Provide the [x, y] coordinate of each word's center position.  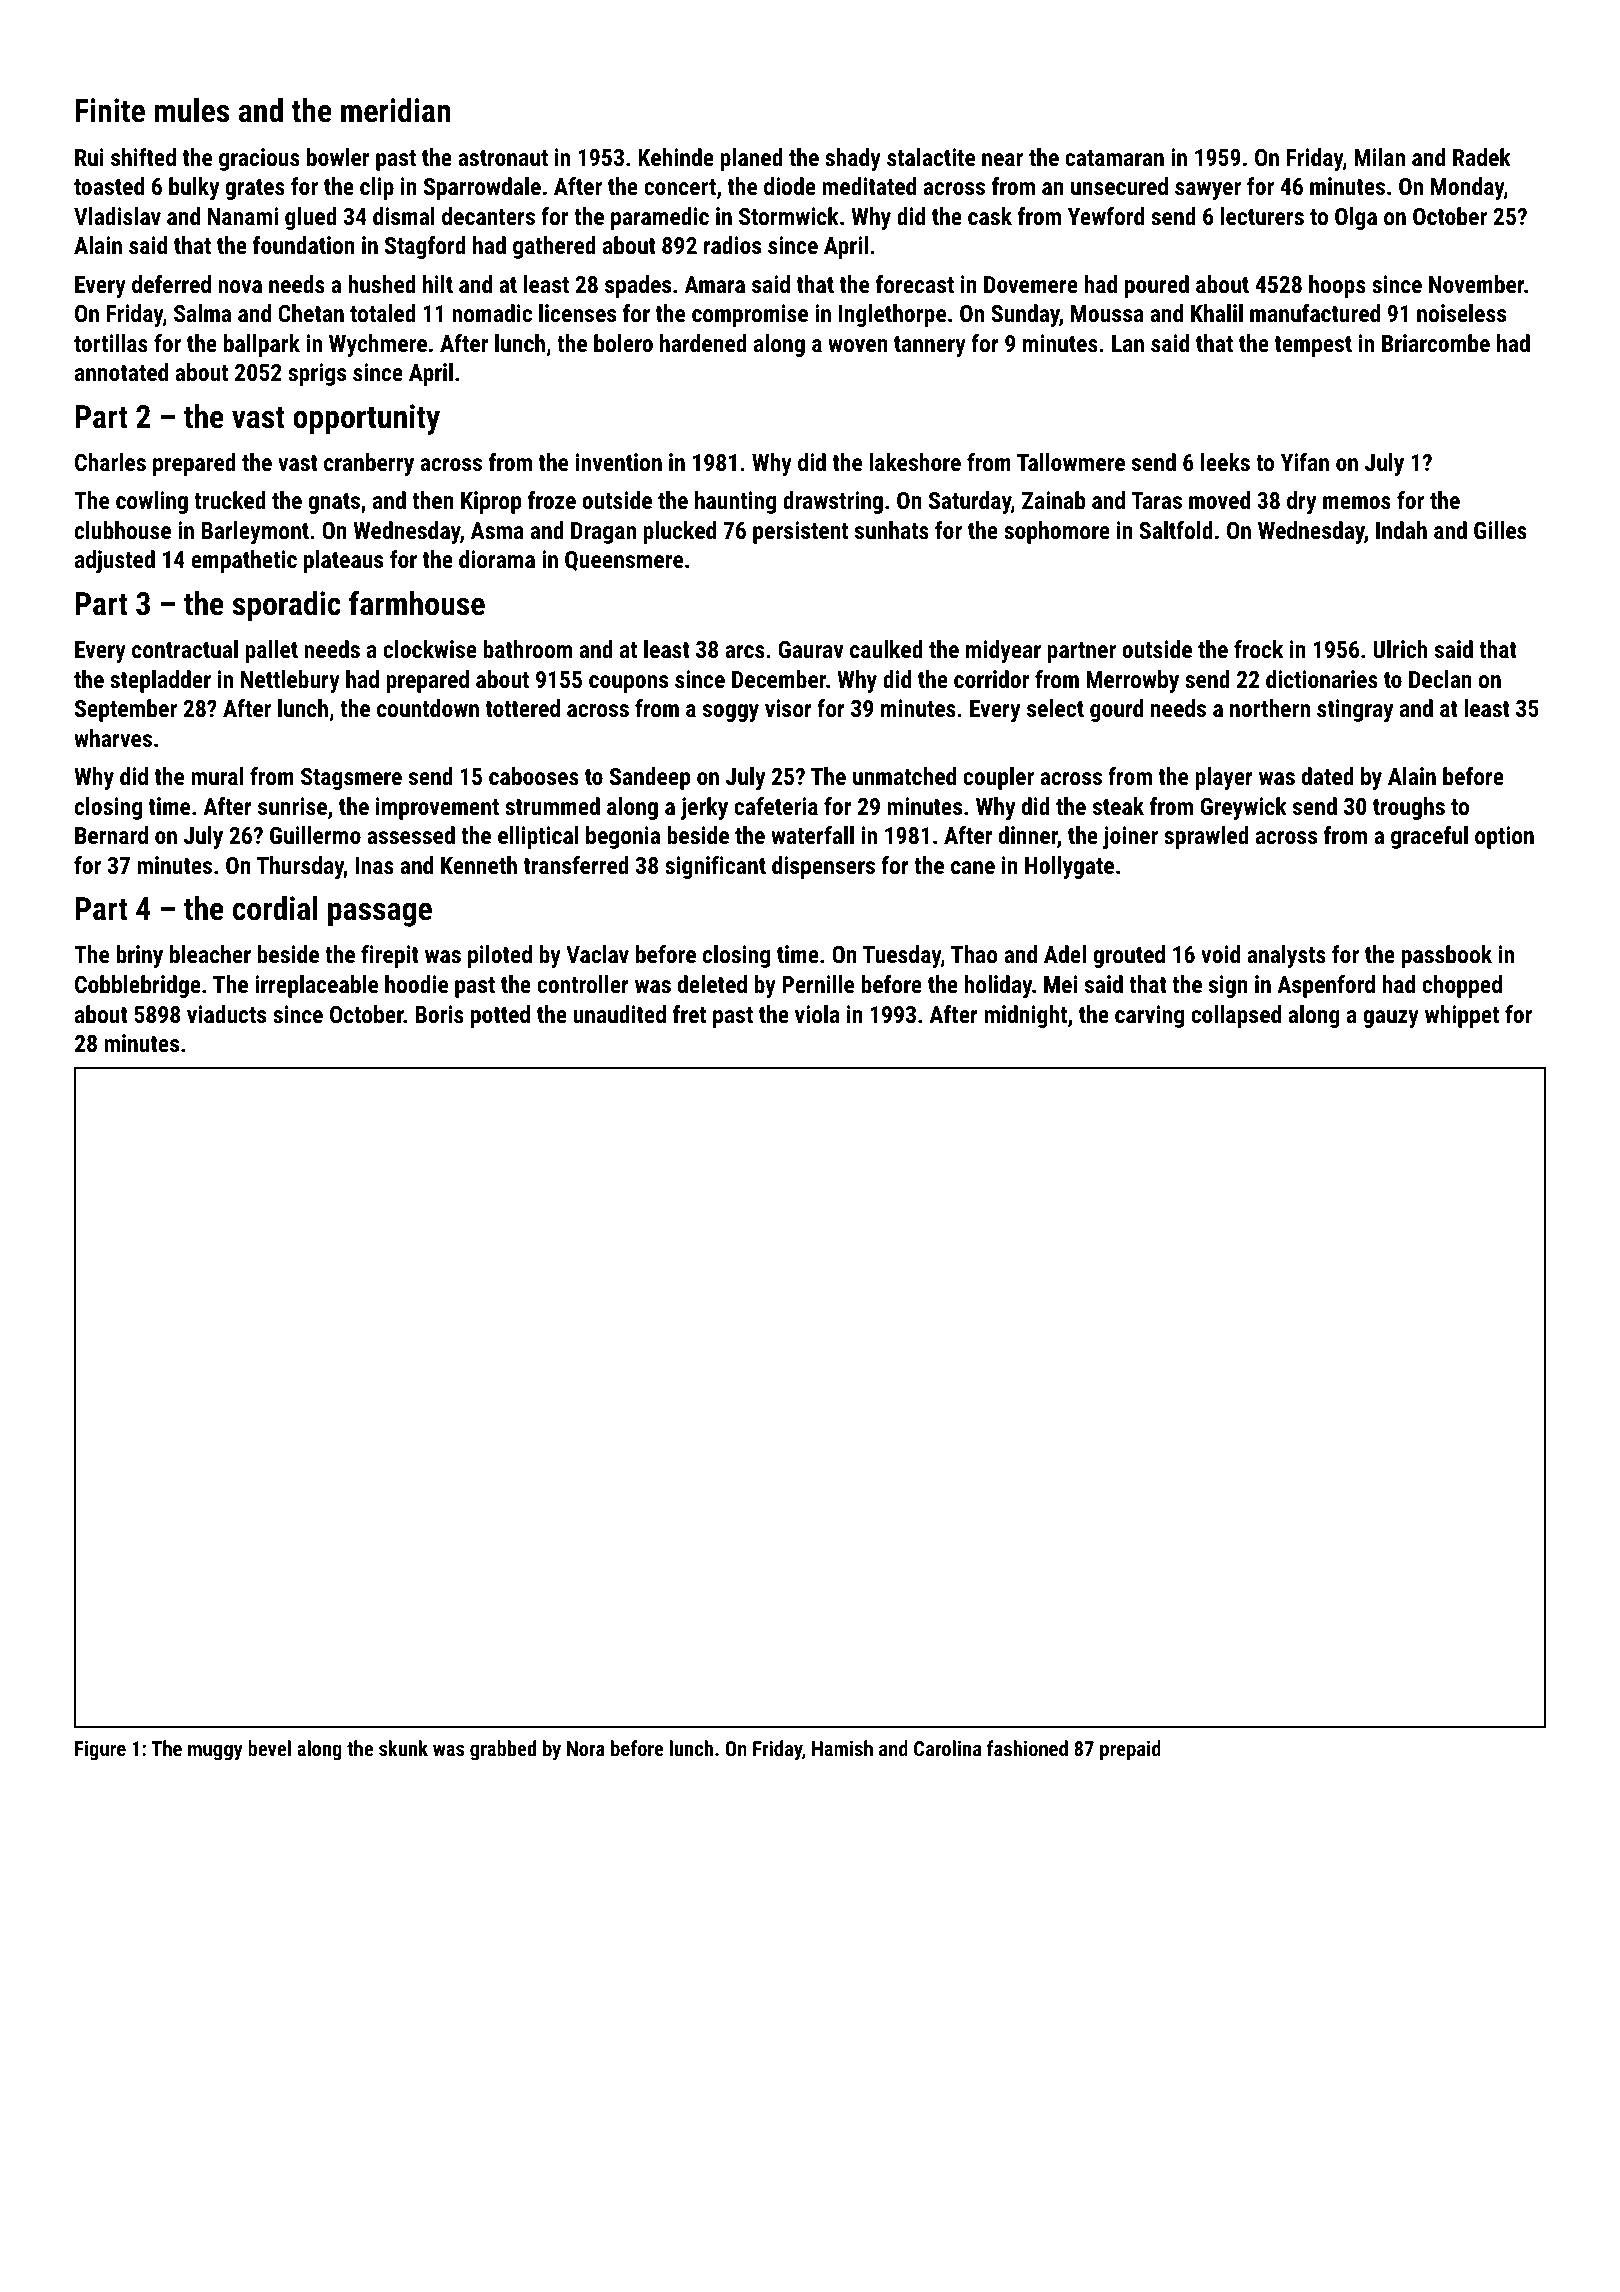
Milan [1379, 157]
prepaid [1130, 1750]
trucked [230, 500]
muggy [215, 1753]
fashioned [1027, 1748]
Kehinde [676, 157]
